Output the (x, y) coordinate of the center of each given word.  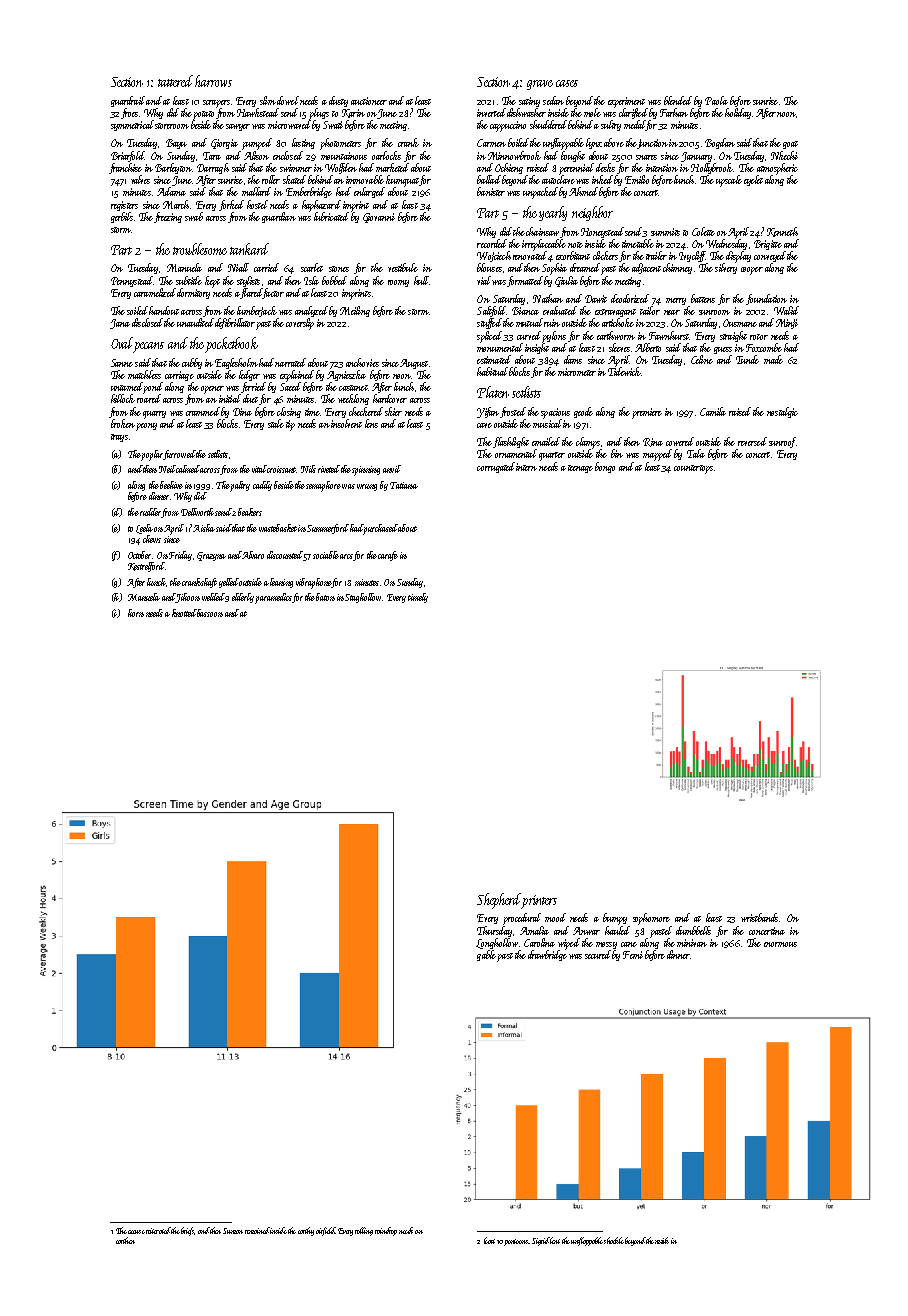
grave (540, 85)
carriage (179, 376)
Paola (716, 100)
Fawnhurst (669, 335)
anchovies (362, 362)
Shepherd (499, 901)
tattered (175, 81)
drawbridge (547, 955)
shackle (614, 1240)
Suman (233, 1231)
